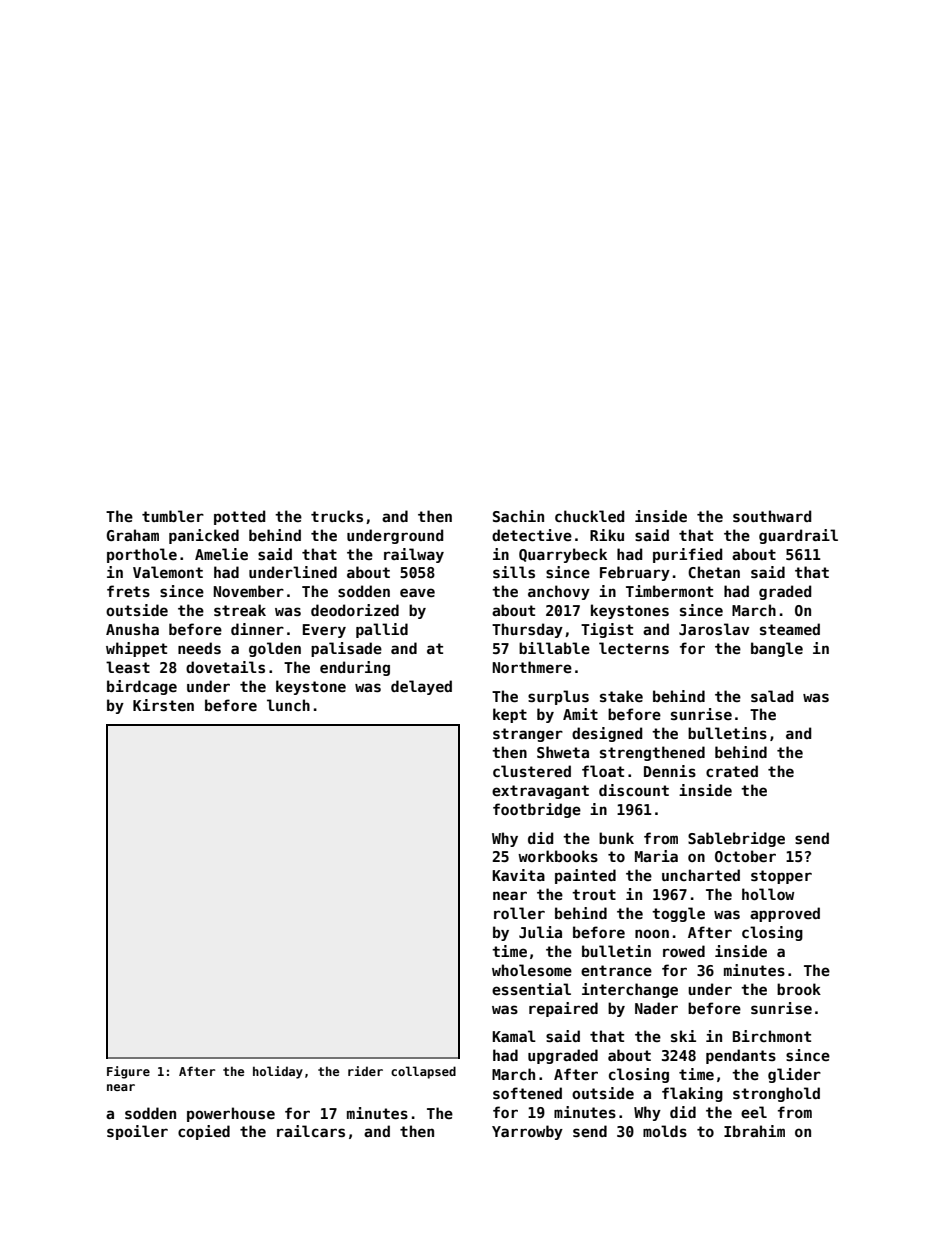 The width and height of the image is (952, 1233). What do you see at coordinates (540, 932) in the image?
I see `Julia` at bounding box center [540, 932].
